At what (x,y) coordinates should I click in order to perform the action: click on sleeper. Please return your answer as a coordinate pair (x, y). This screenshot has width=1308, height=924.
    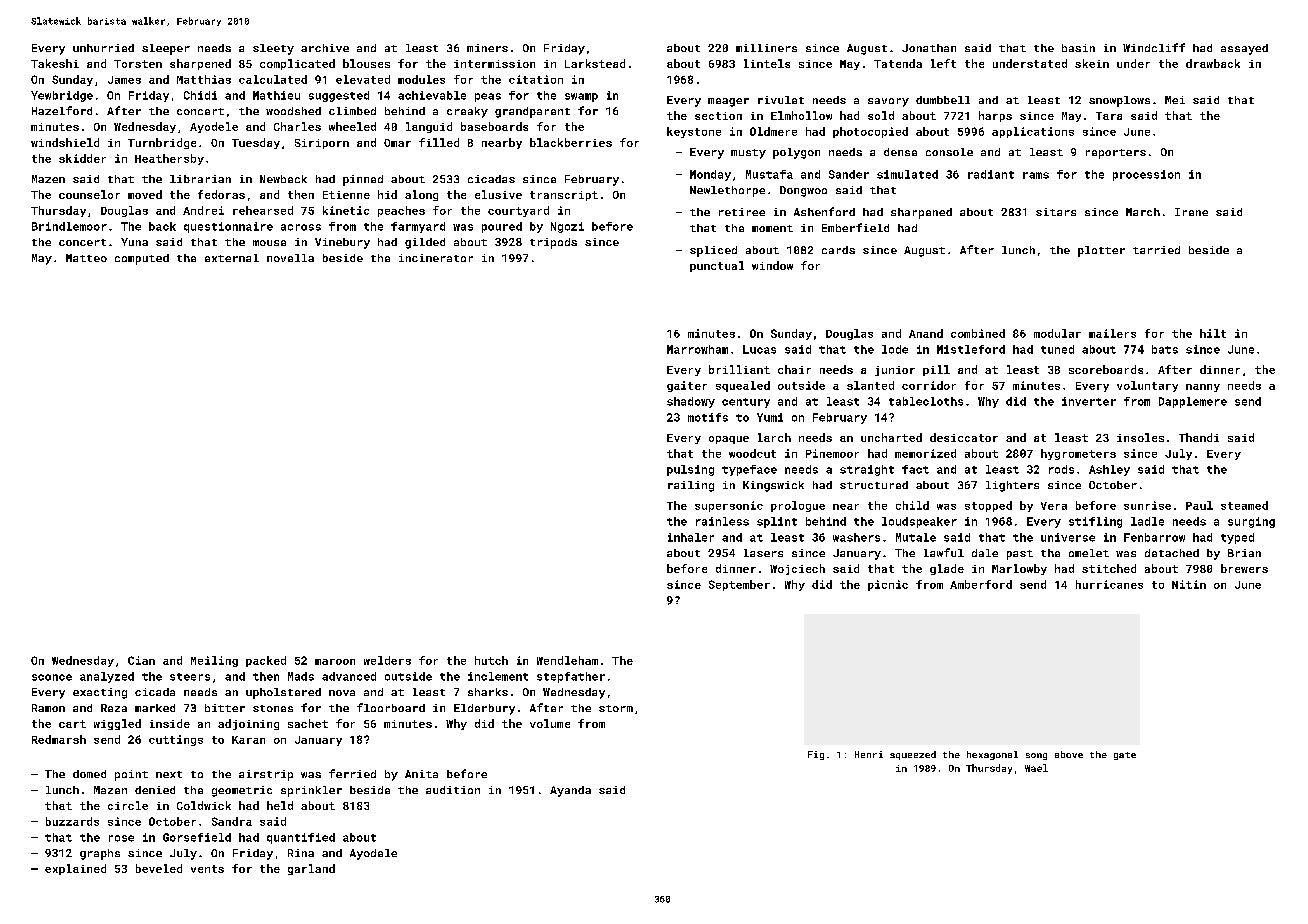
    Looking at the image, I should click on (166, 49).
